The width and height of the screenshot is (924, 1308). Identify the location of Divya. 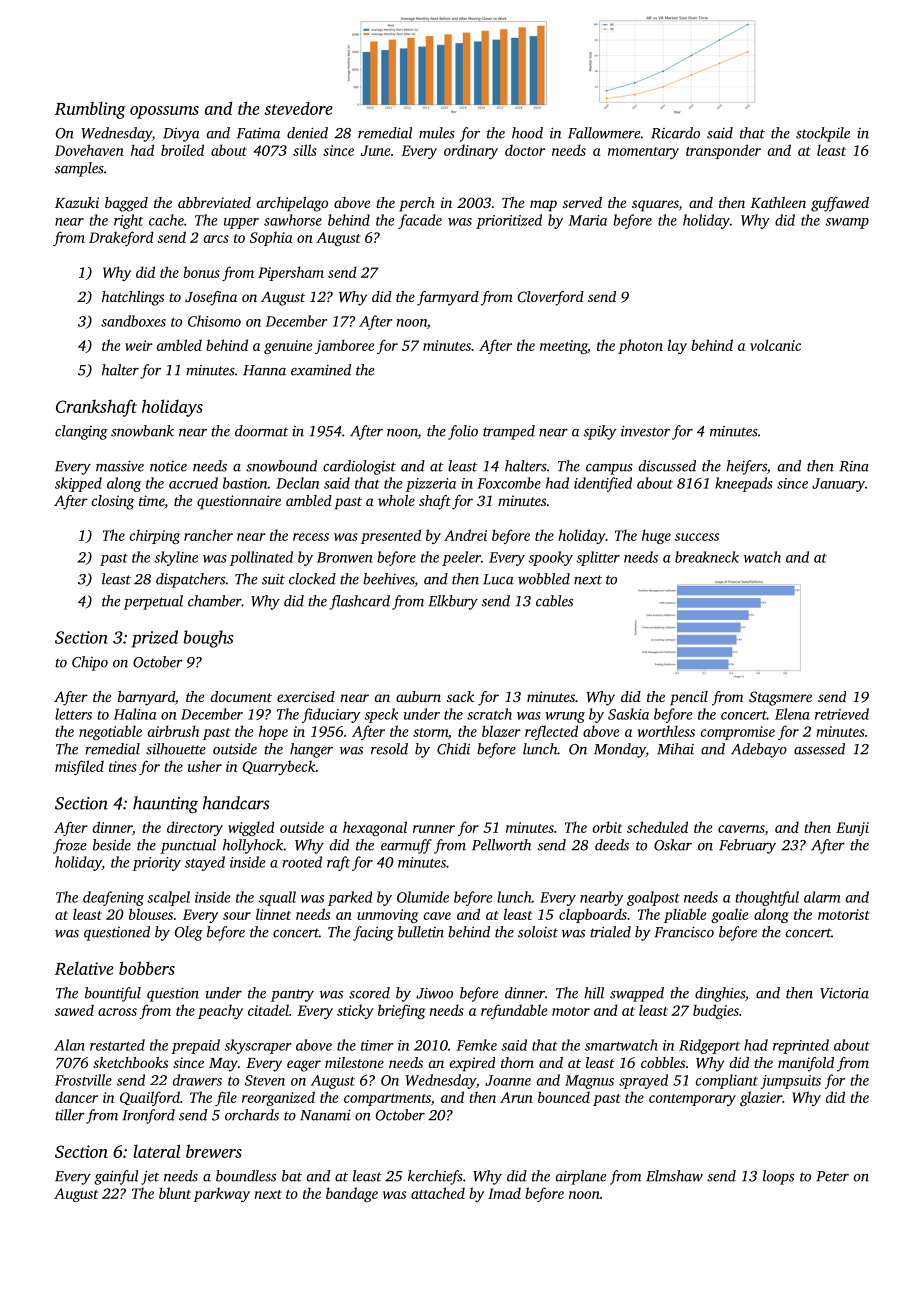
(181, 135).
